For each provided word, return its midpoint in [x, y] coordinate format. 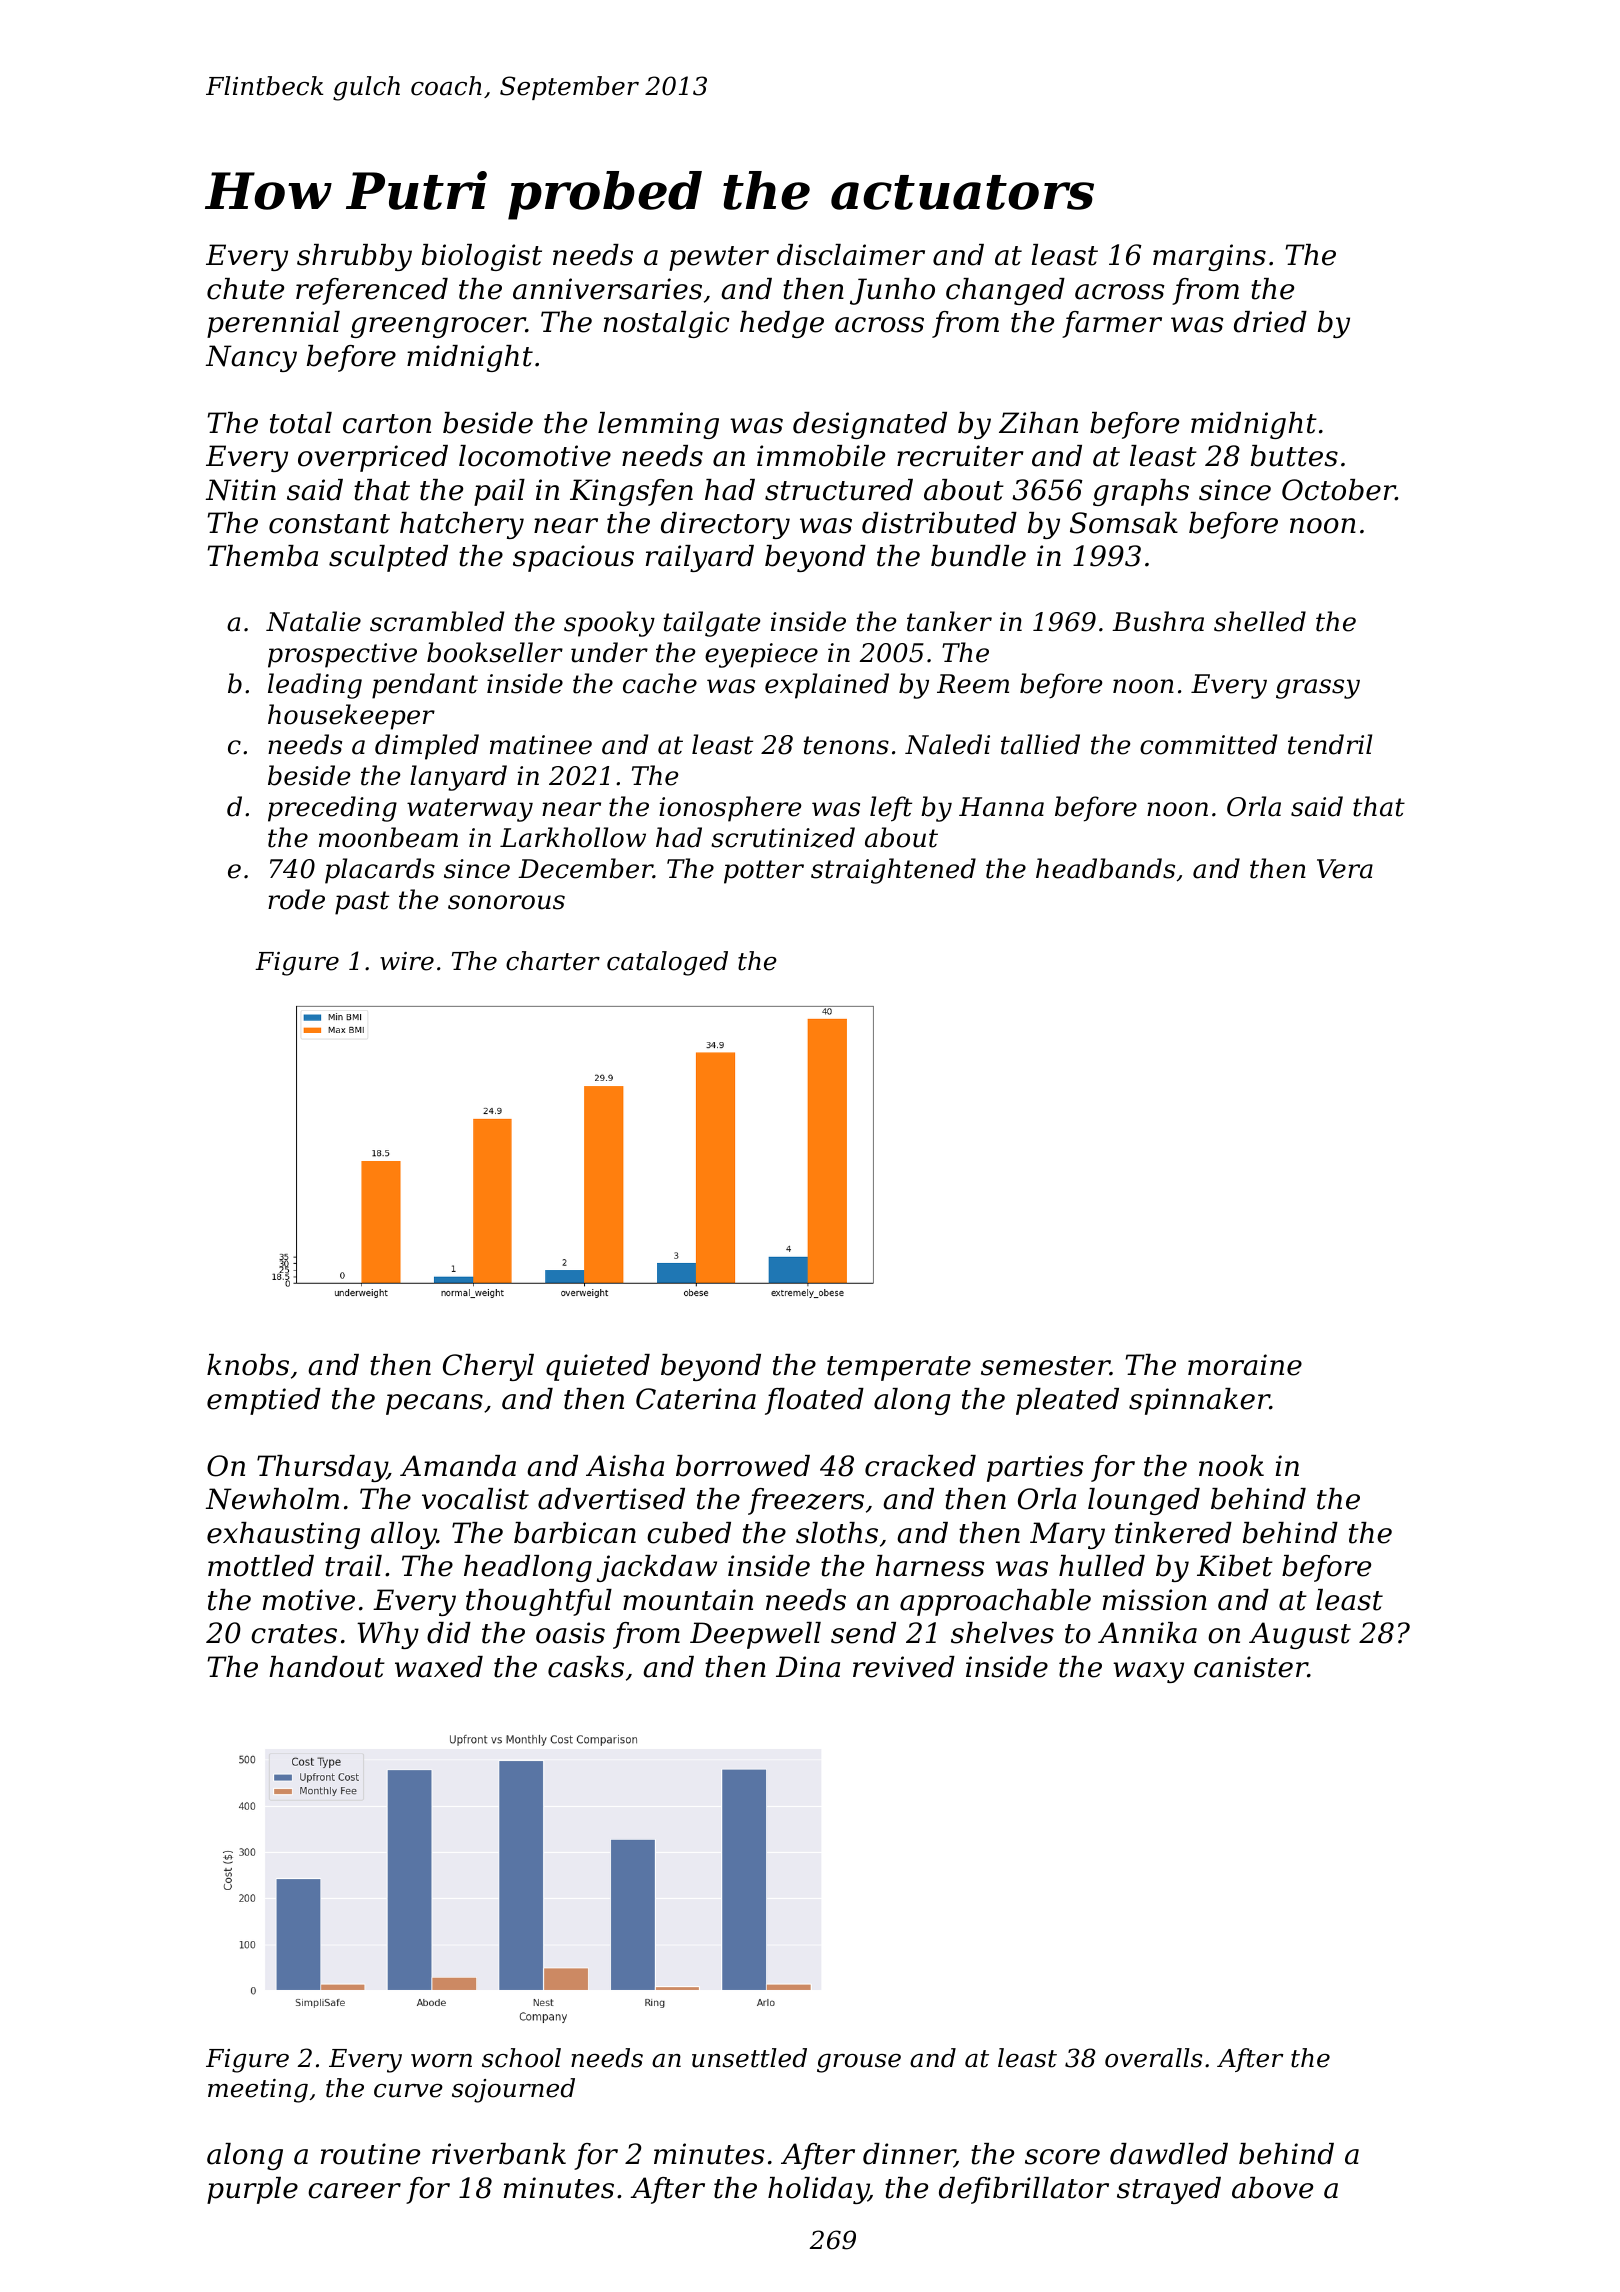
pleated [1067, 1401]
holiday [818, 2190]
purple [252, 2190]
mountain [688, 1600]
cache [660, 683]
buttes [1294, 456]
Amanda [458, 1466]
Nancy [251, 358]
